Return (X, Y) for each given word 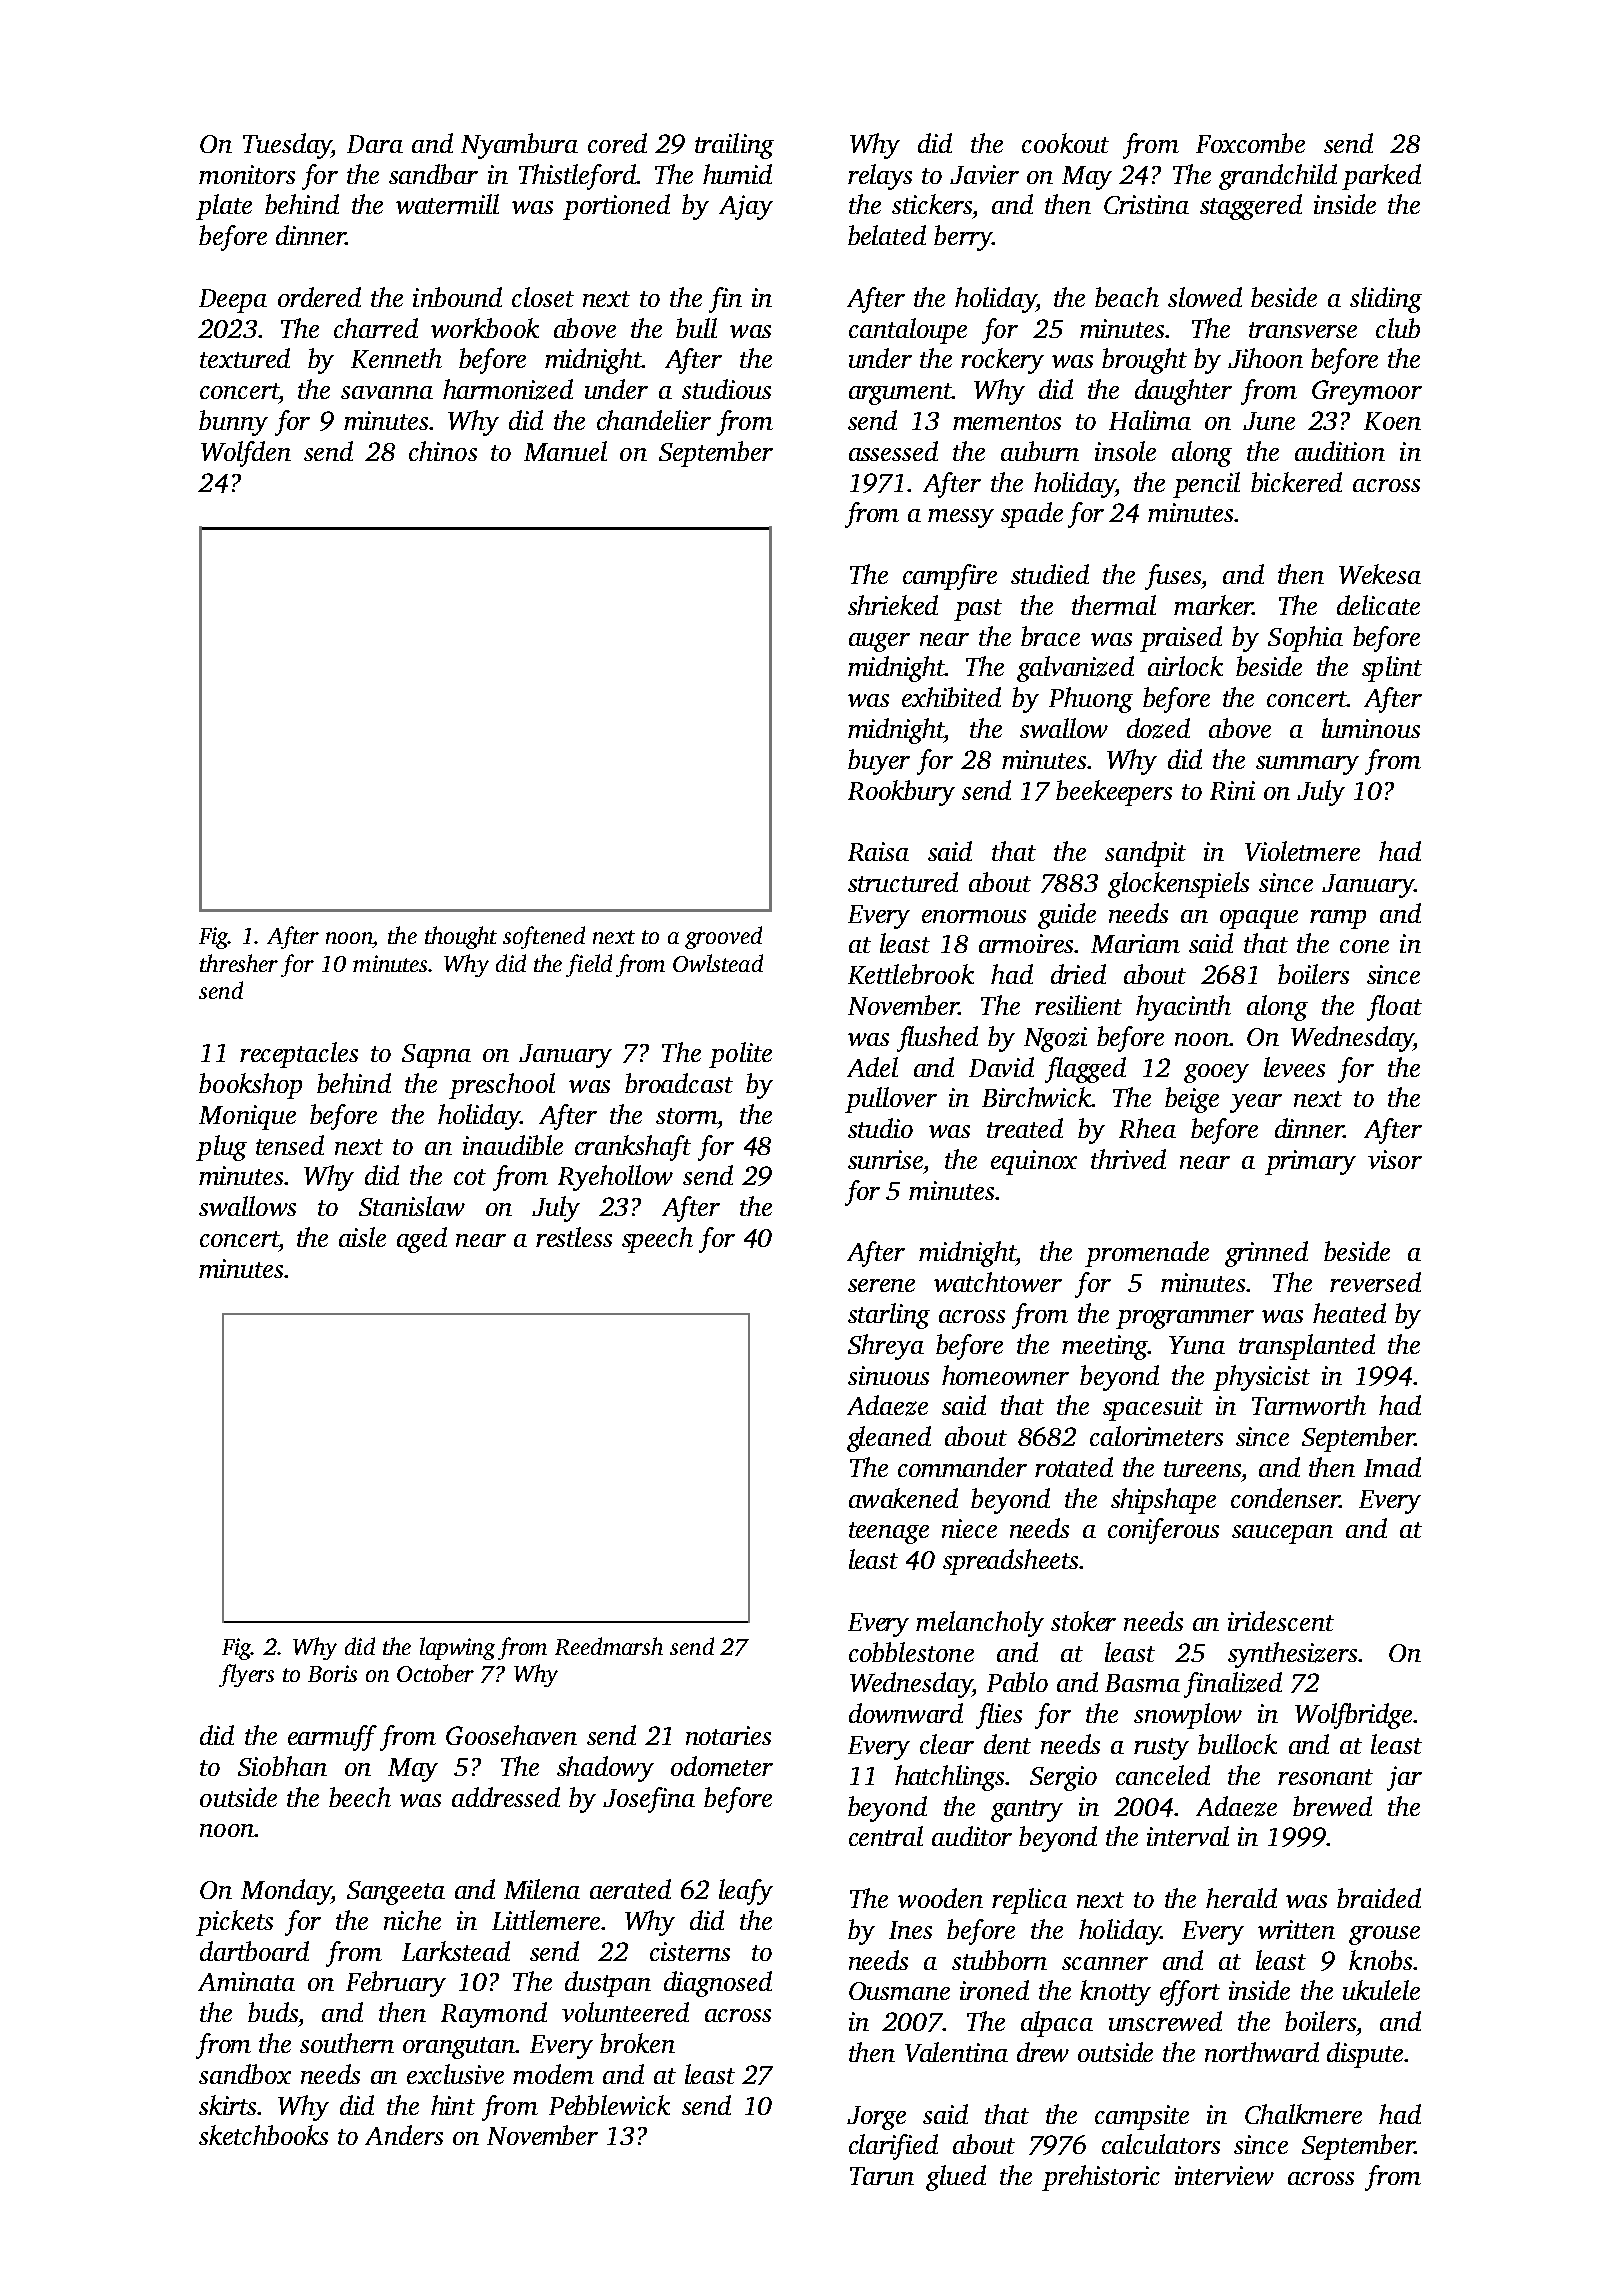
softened (544, 937)
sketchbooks (263, 2135)
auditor (972, 1836)
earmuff (332, 1738)
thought (461, 937)
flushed (937, 1039)
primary (1310, 1162)
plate (224, 207)
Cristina (1146, 204)
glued (956, 2178)
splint (1392, 669)
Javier (984, 174)
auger (879, 642)
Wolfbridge (1353, 1716)
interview (1224, 2175)
